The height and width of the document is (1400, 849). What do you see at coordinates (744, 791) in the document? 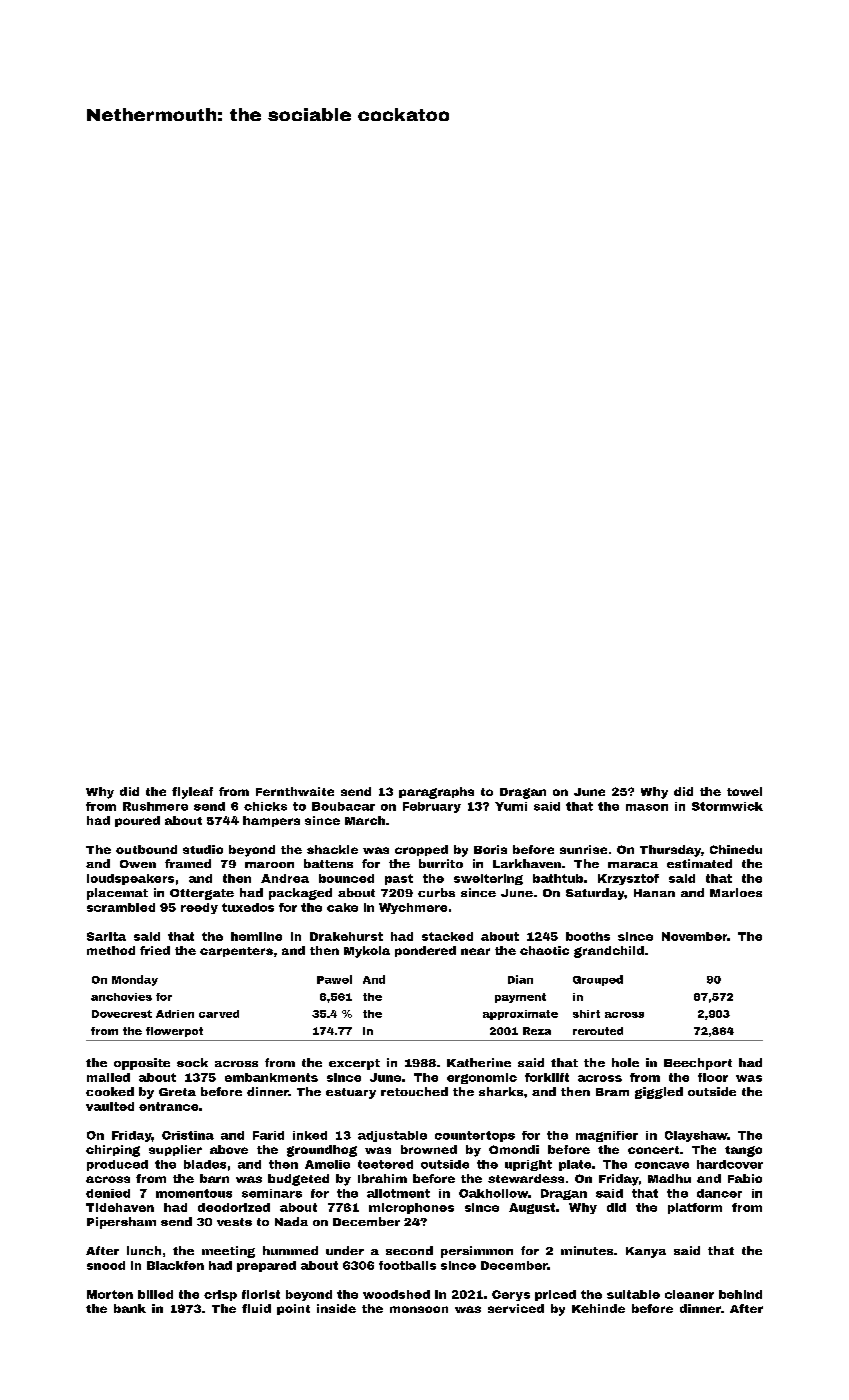
I see `towel` at bounding box center [744, 791].
